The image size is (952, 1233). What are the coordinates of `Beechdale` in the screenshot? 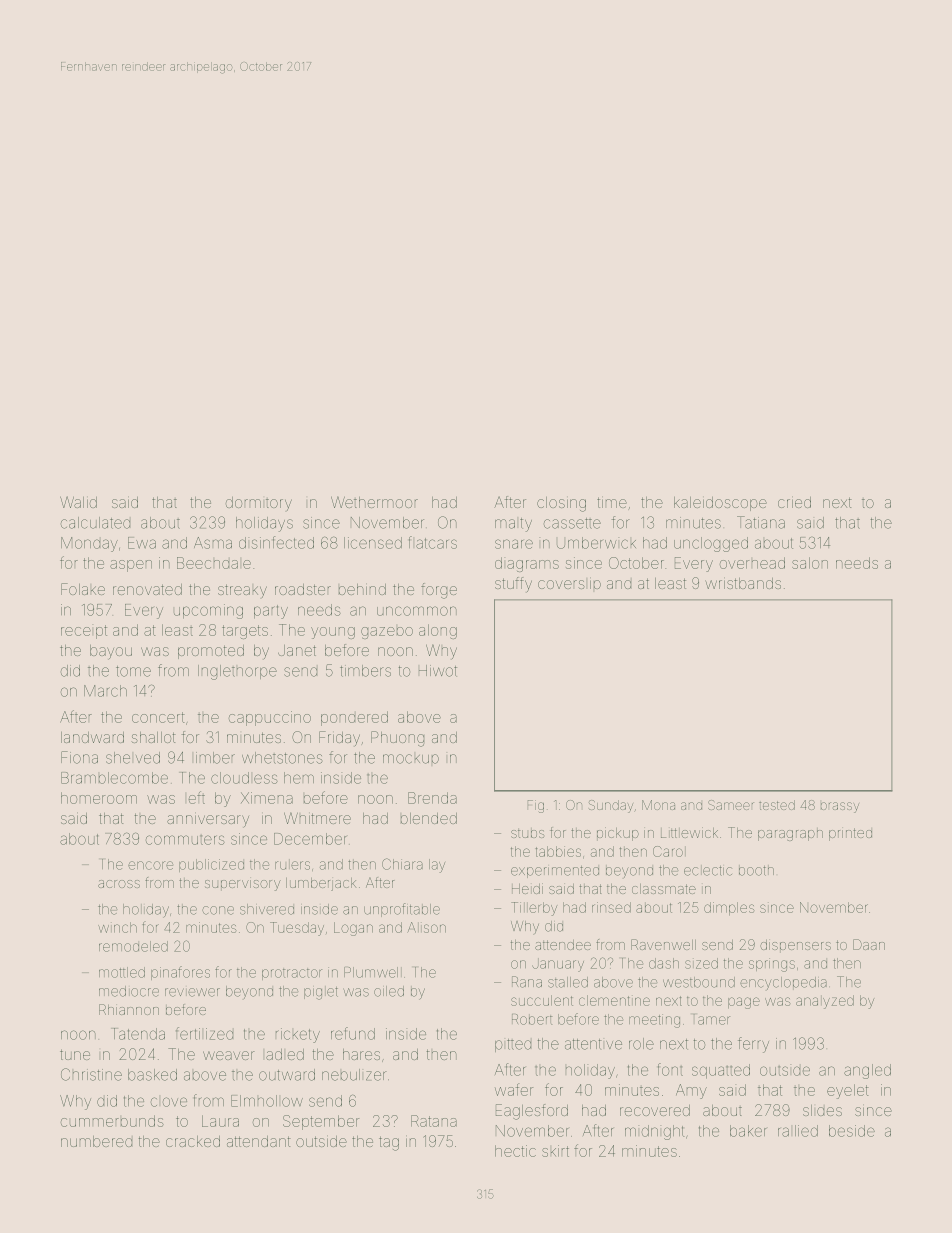 It's located at (214, 563).
